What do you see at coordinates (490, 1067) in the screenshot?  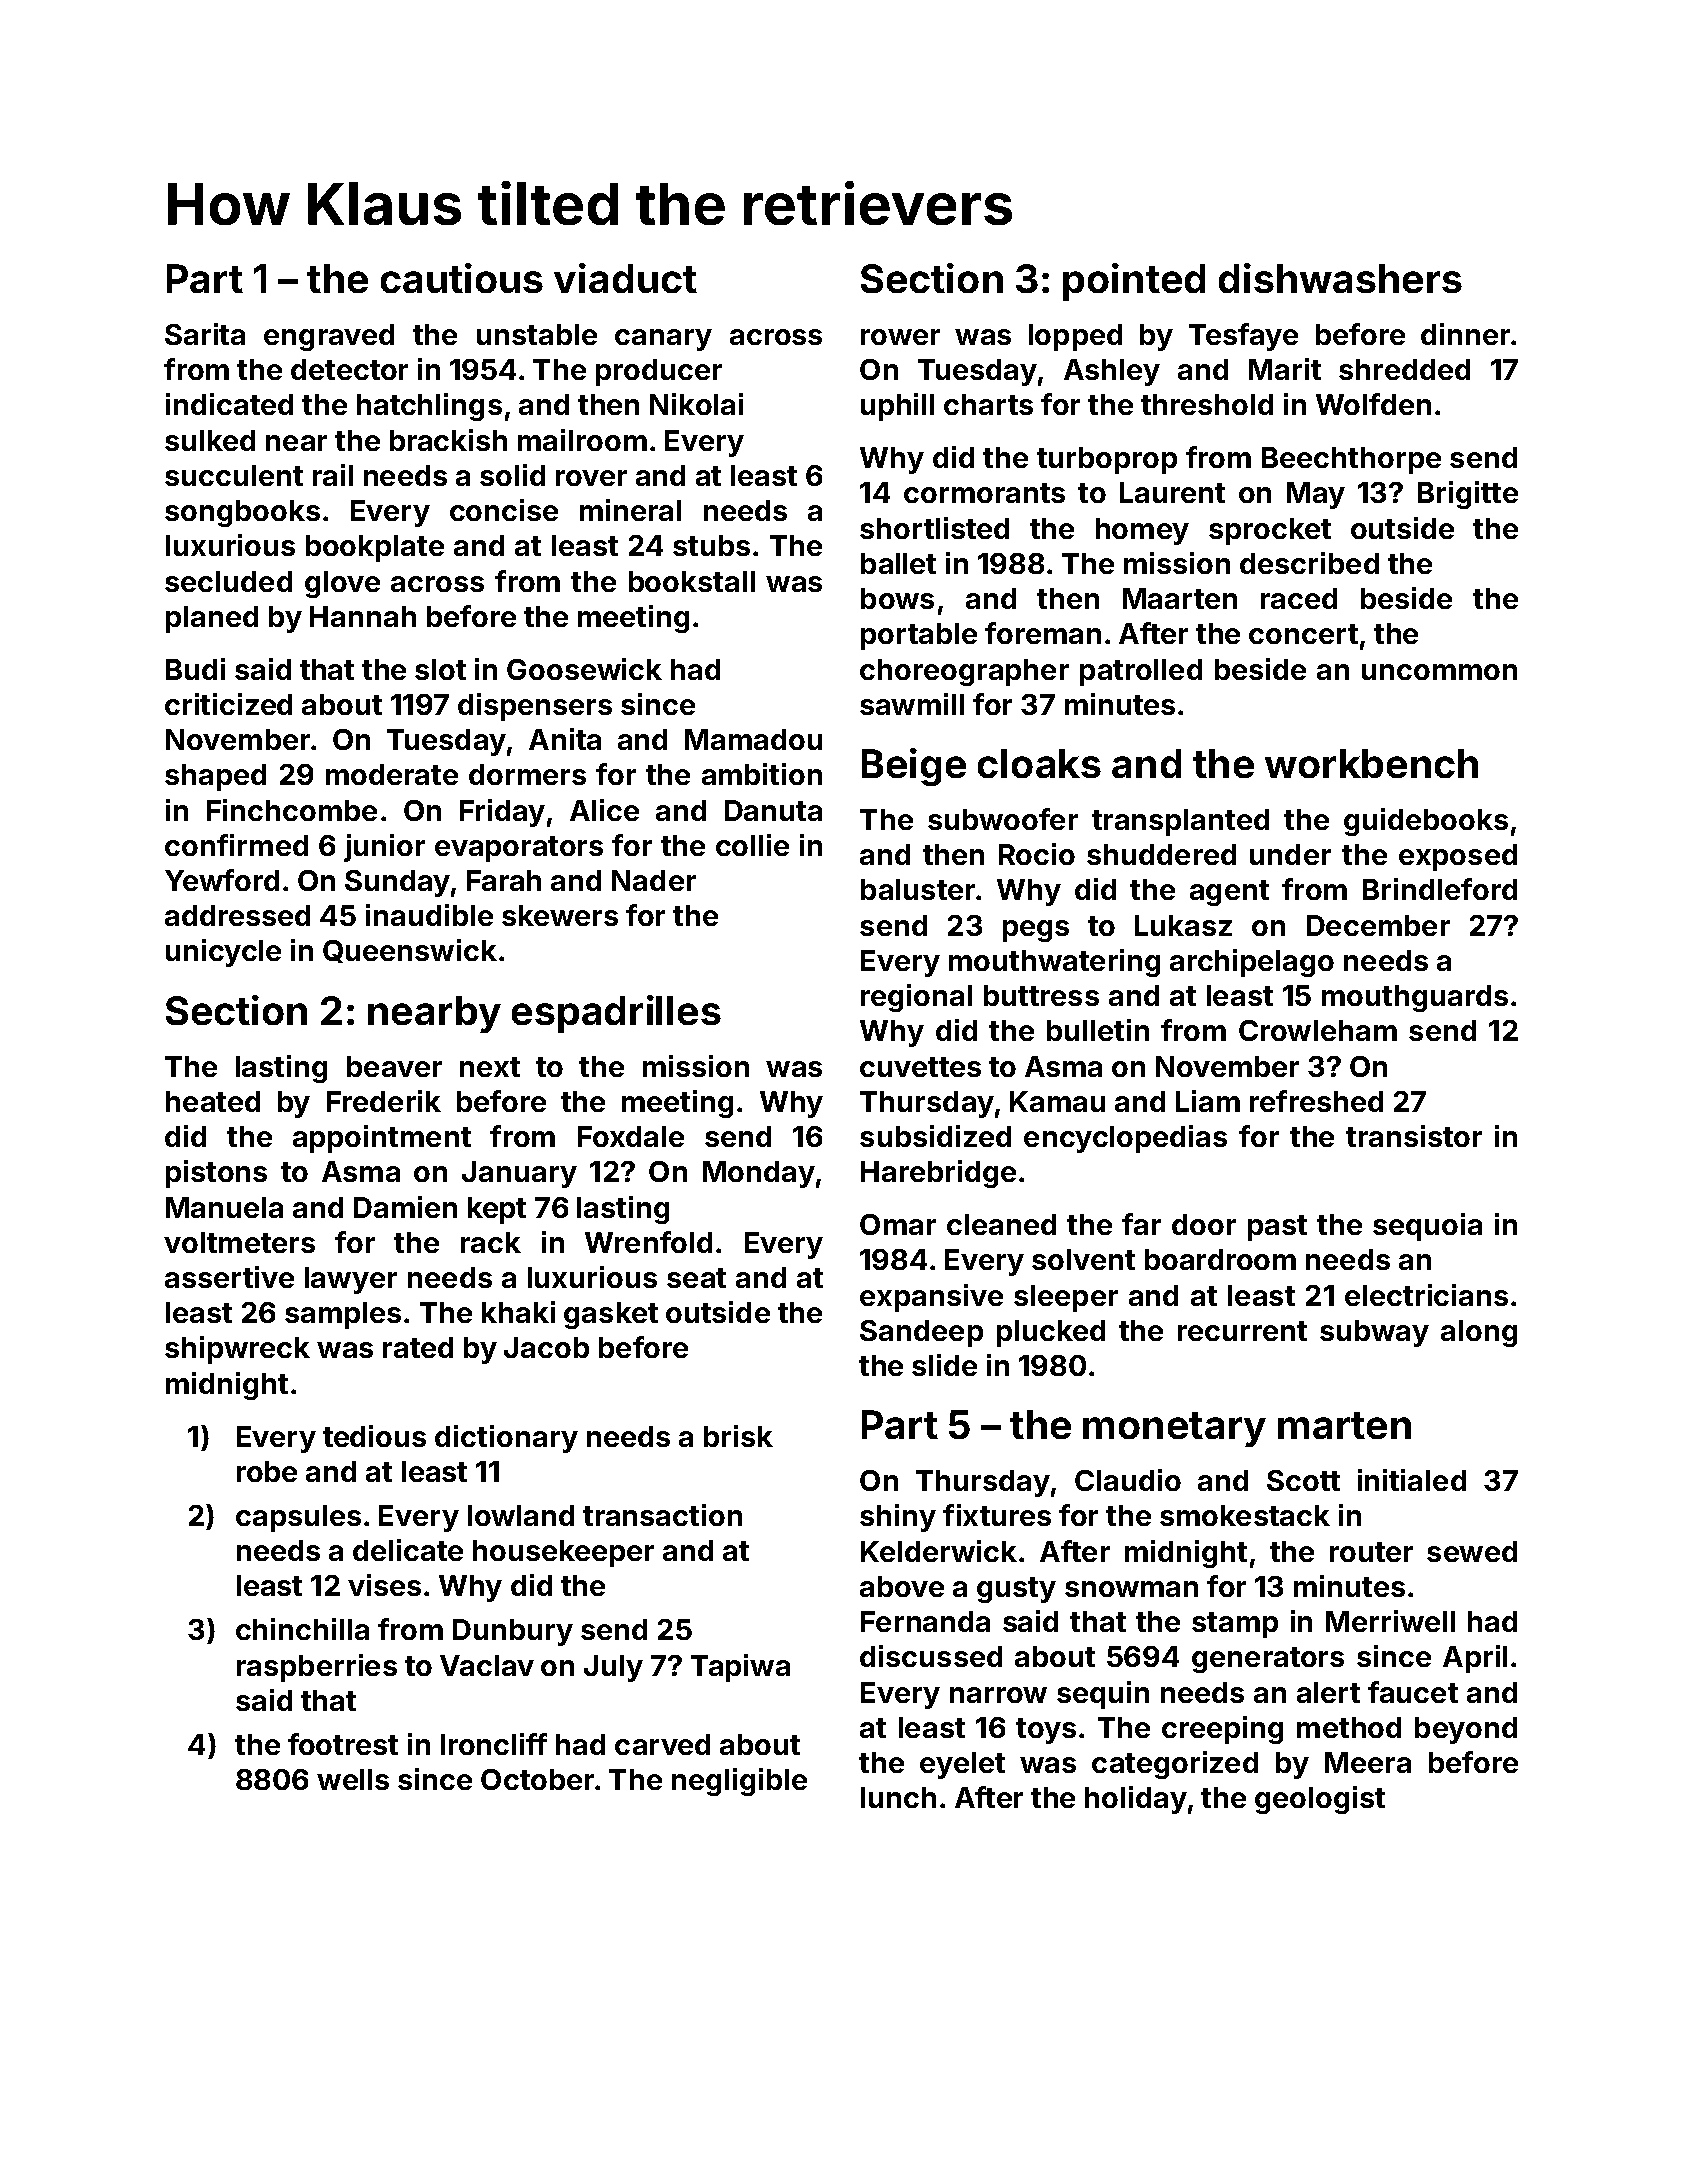 I see `next` at bounding box center [490, 1067].
